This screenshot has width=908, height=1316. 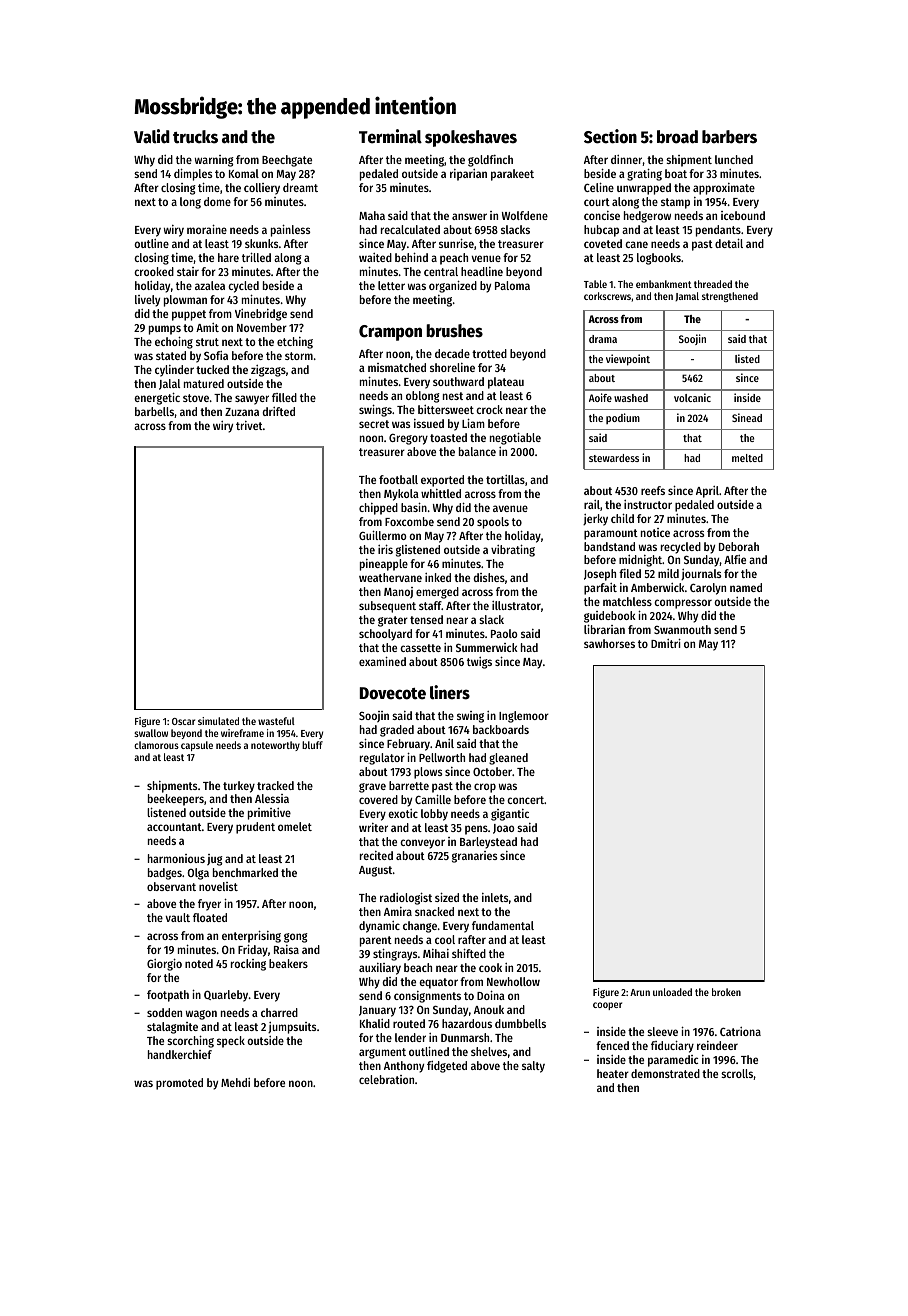 I want to click on promoted, so click(x=179, y=1084).
